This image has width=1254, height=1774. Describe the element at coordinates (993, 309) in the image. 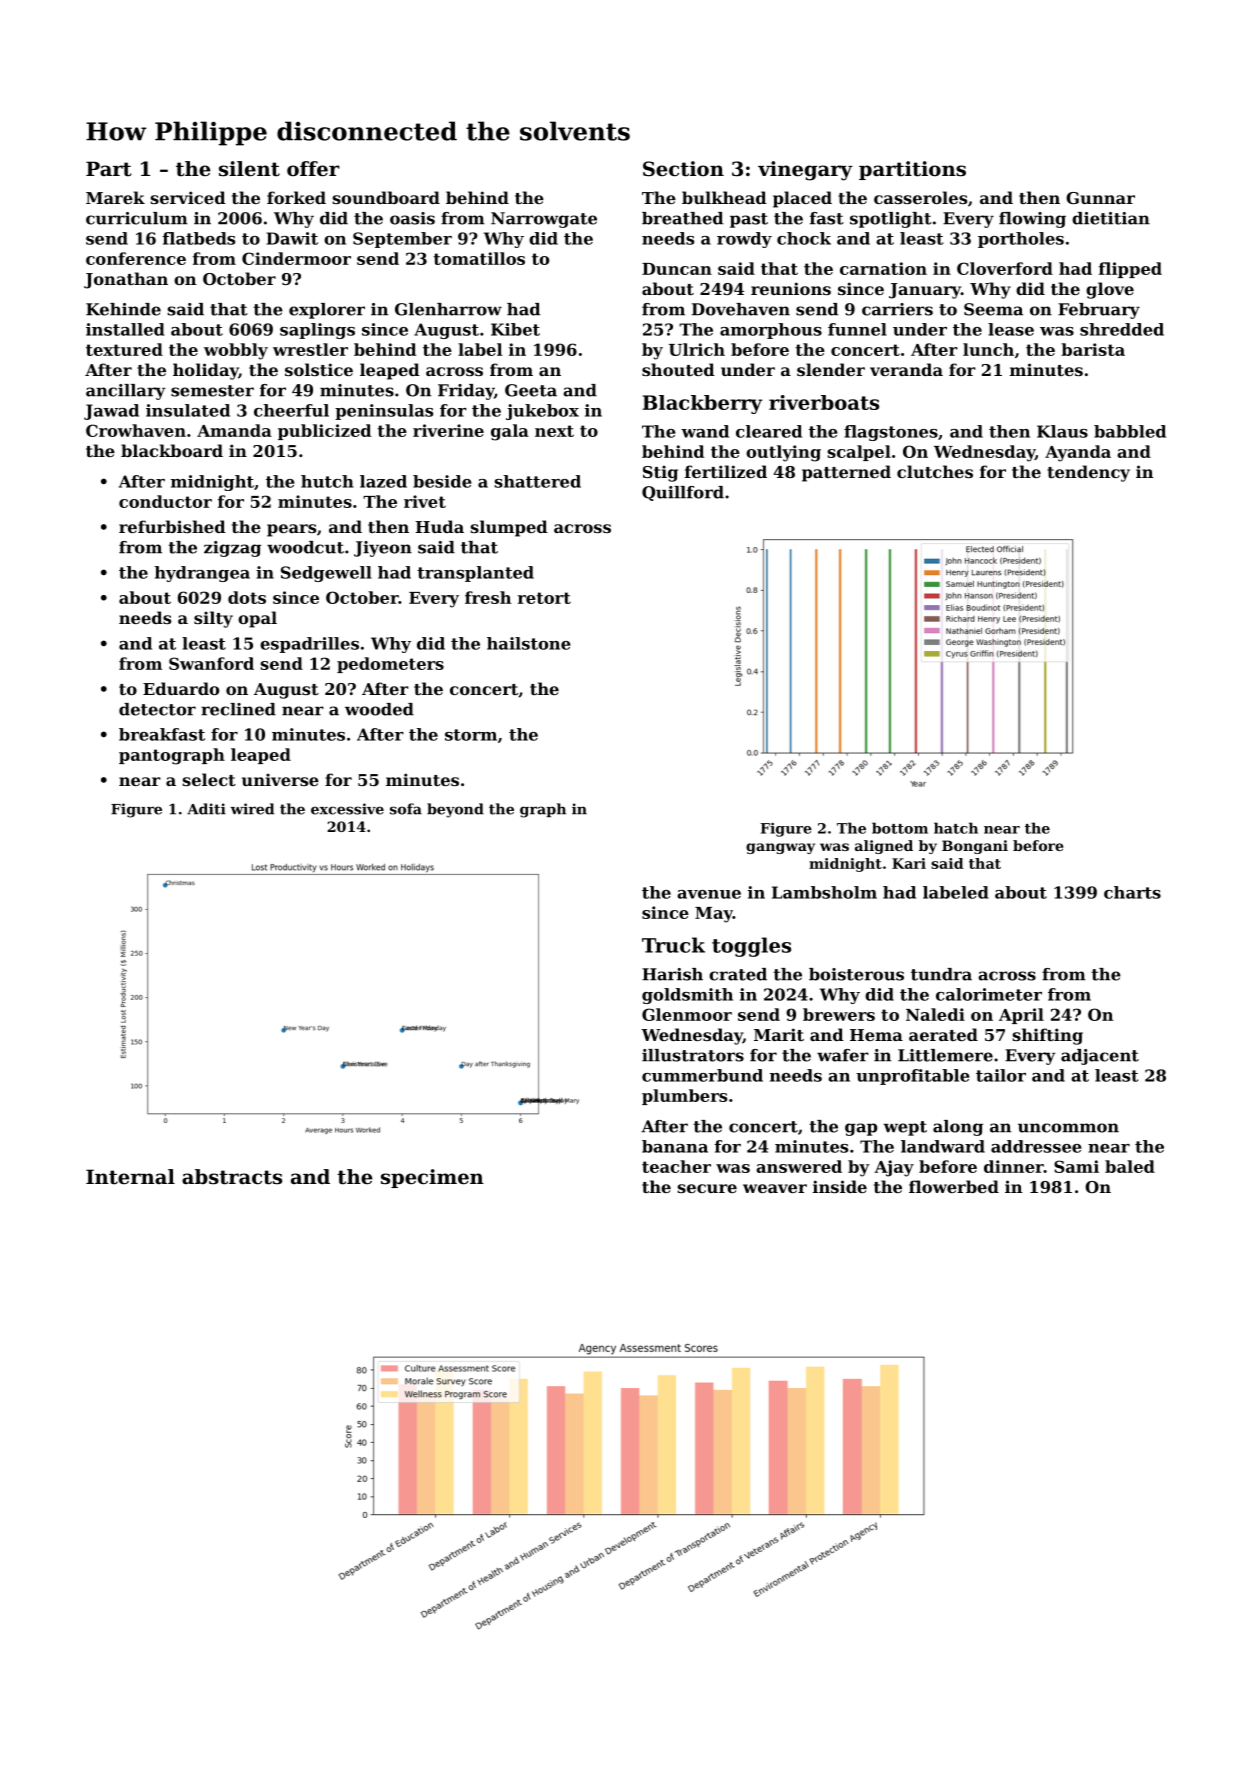

I see `Seema` at that location.
